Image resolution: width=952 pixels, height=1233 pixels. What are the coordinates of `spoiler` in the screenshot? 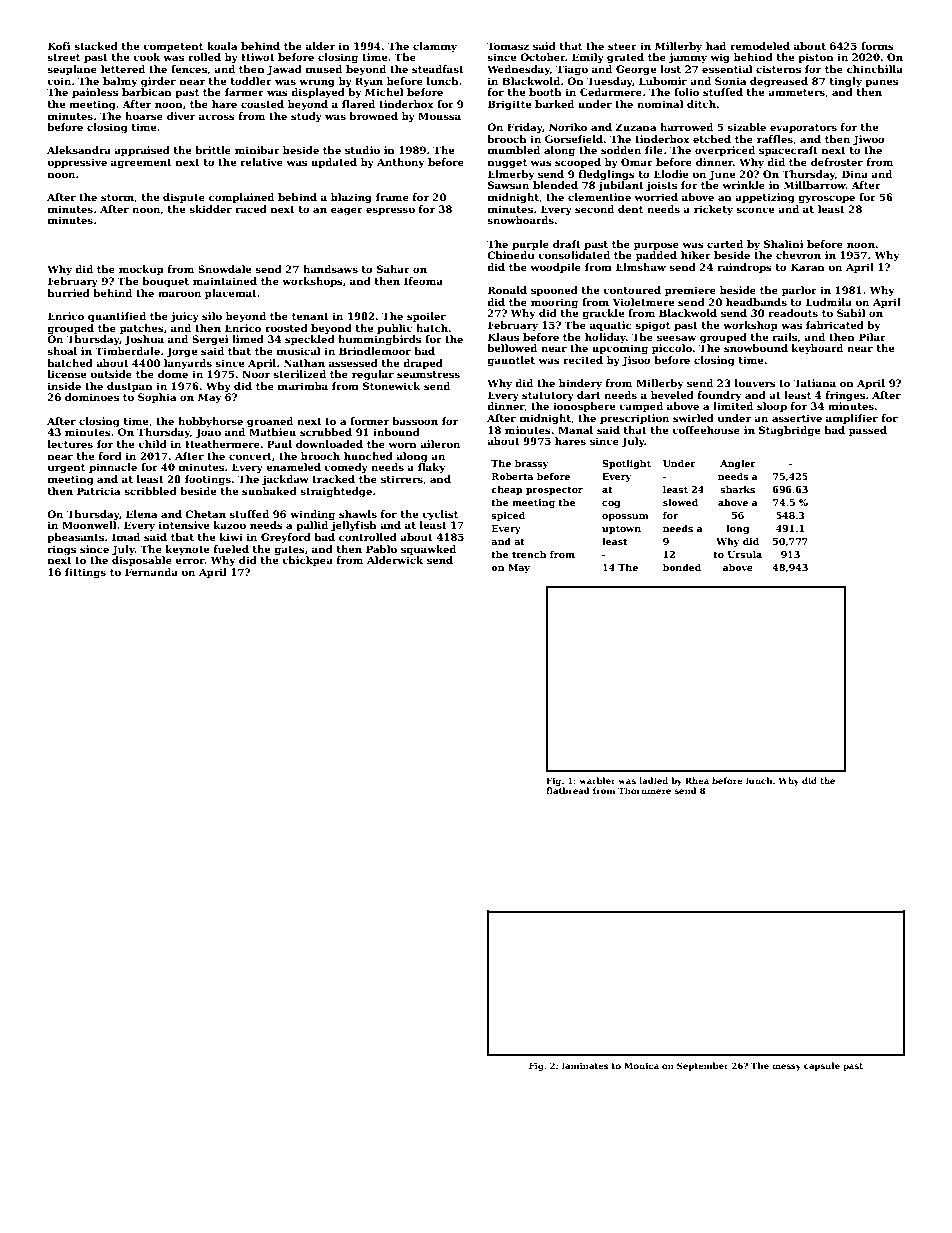 It's located at (426, 317).
